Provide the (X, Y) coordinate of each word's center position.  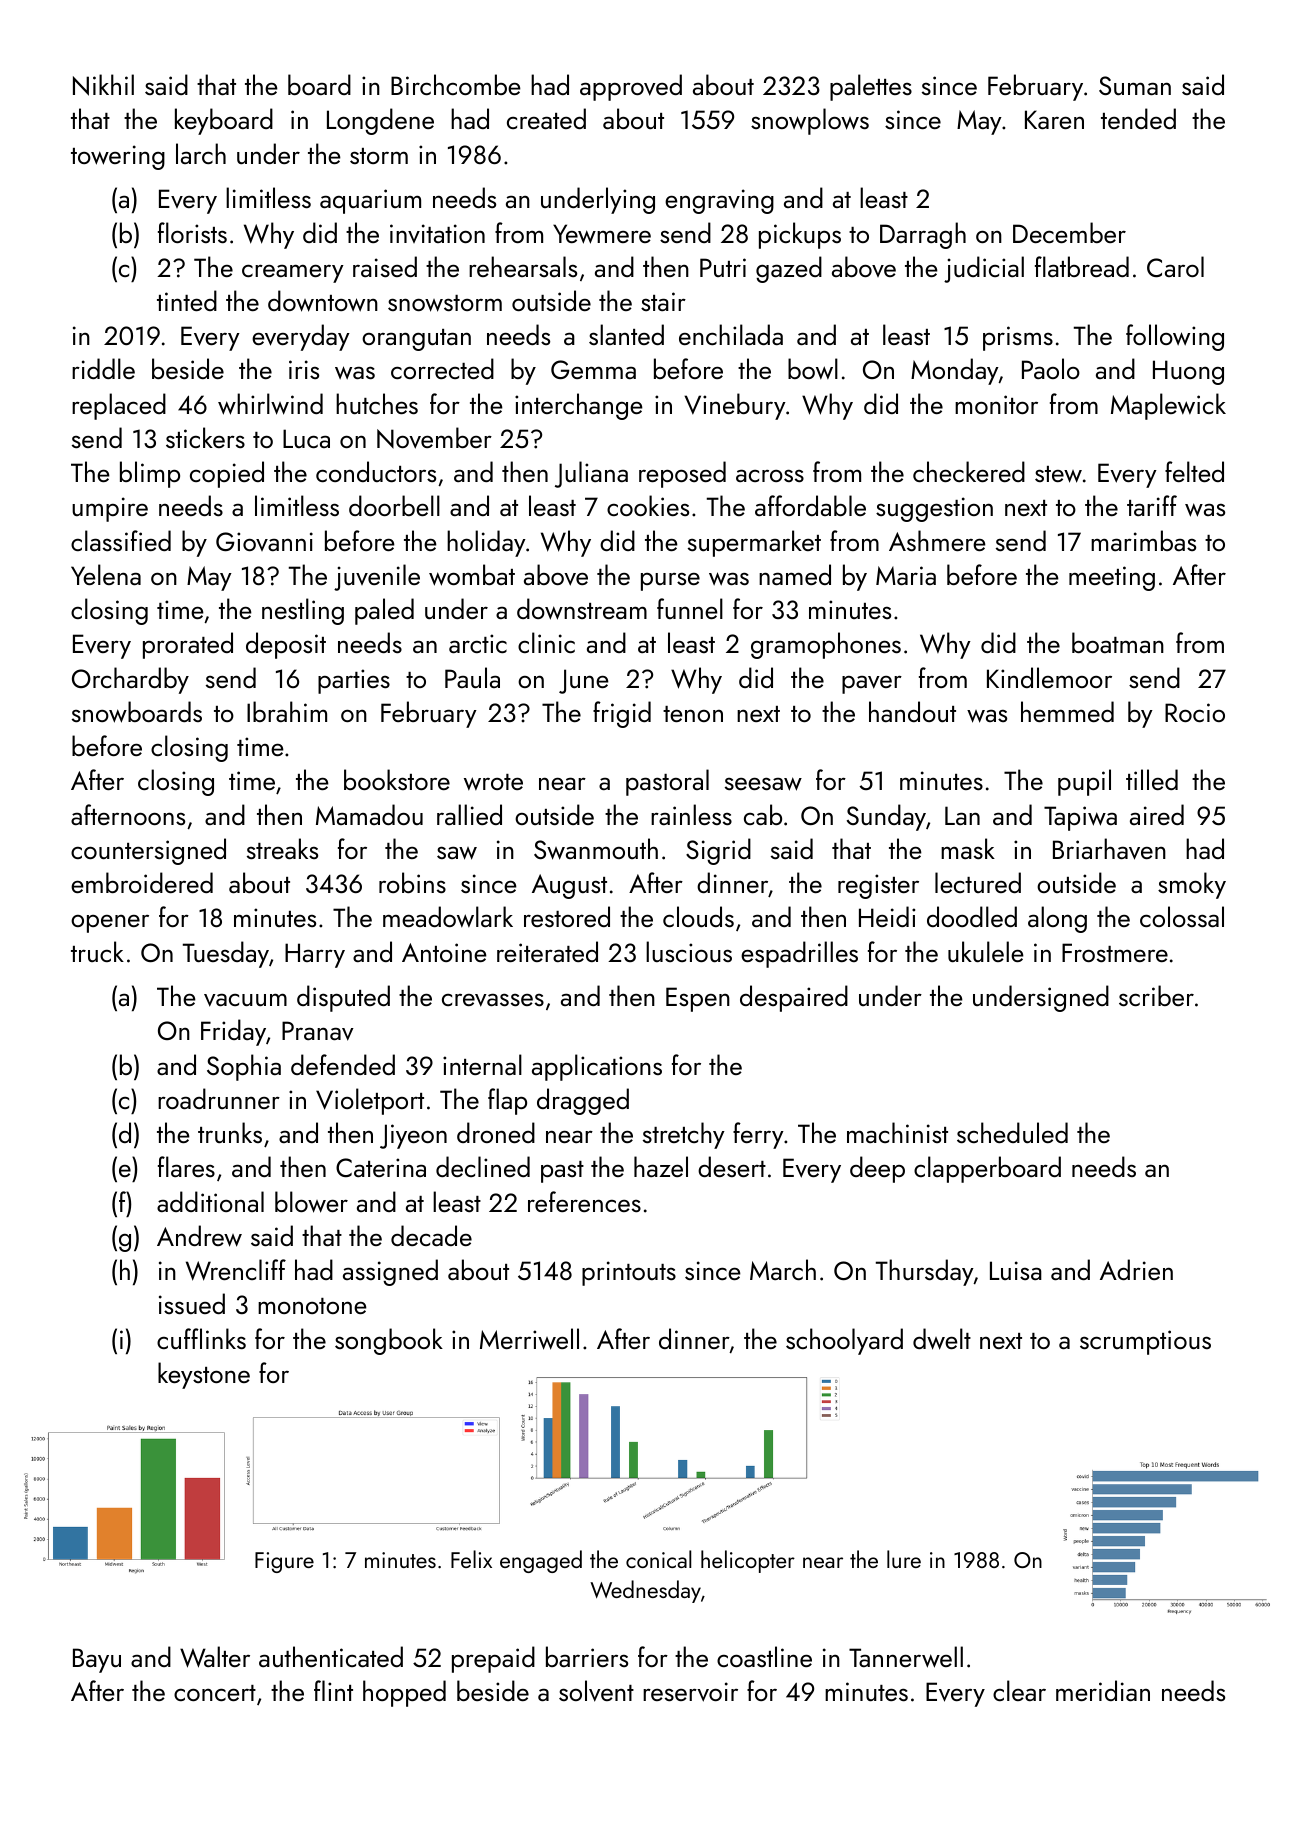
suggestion (934, 509)
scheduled (1012, 1132)
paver (872, 685)
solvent (596, 1691)
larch (201, 153)
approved (631, 87)
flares (186, 1166)
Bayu (97, 1660)
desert (732, 1166)
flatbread (1082, 266)
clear (1019, 1690)
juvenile (377, 577)
